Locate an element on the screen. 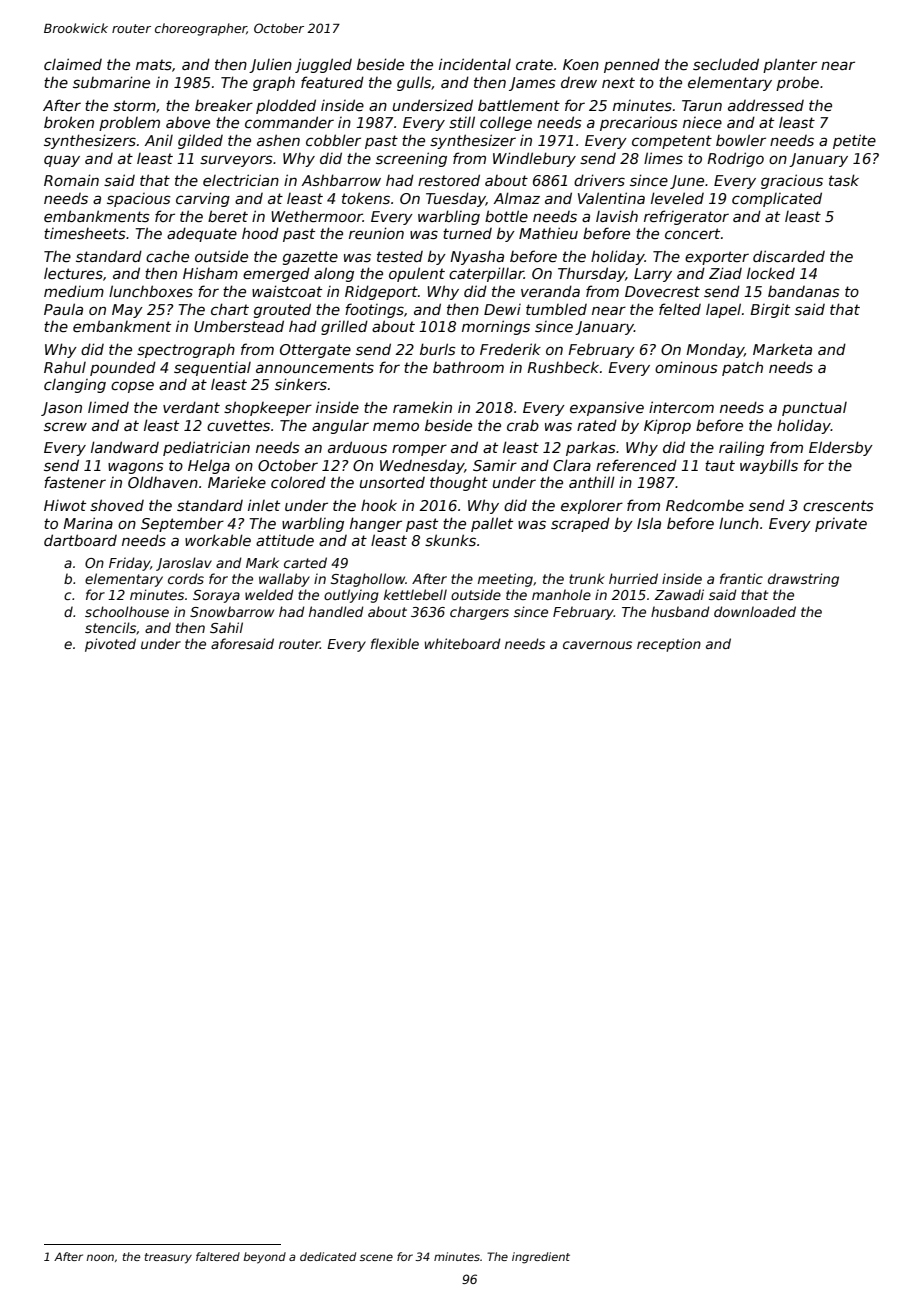  flexible is located at coordinates (395, 643).
